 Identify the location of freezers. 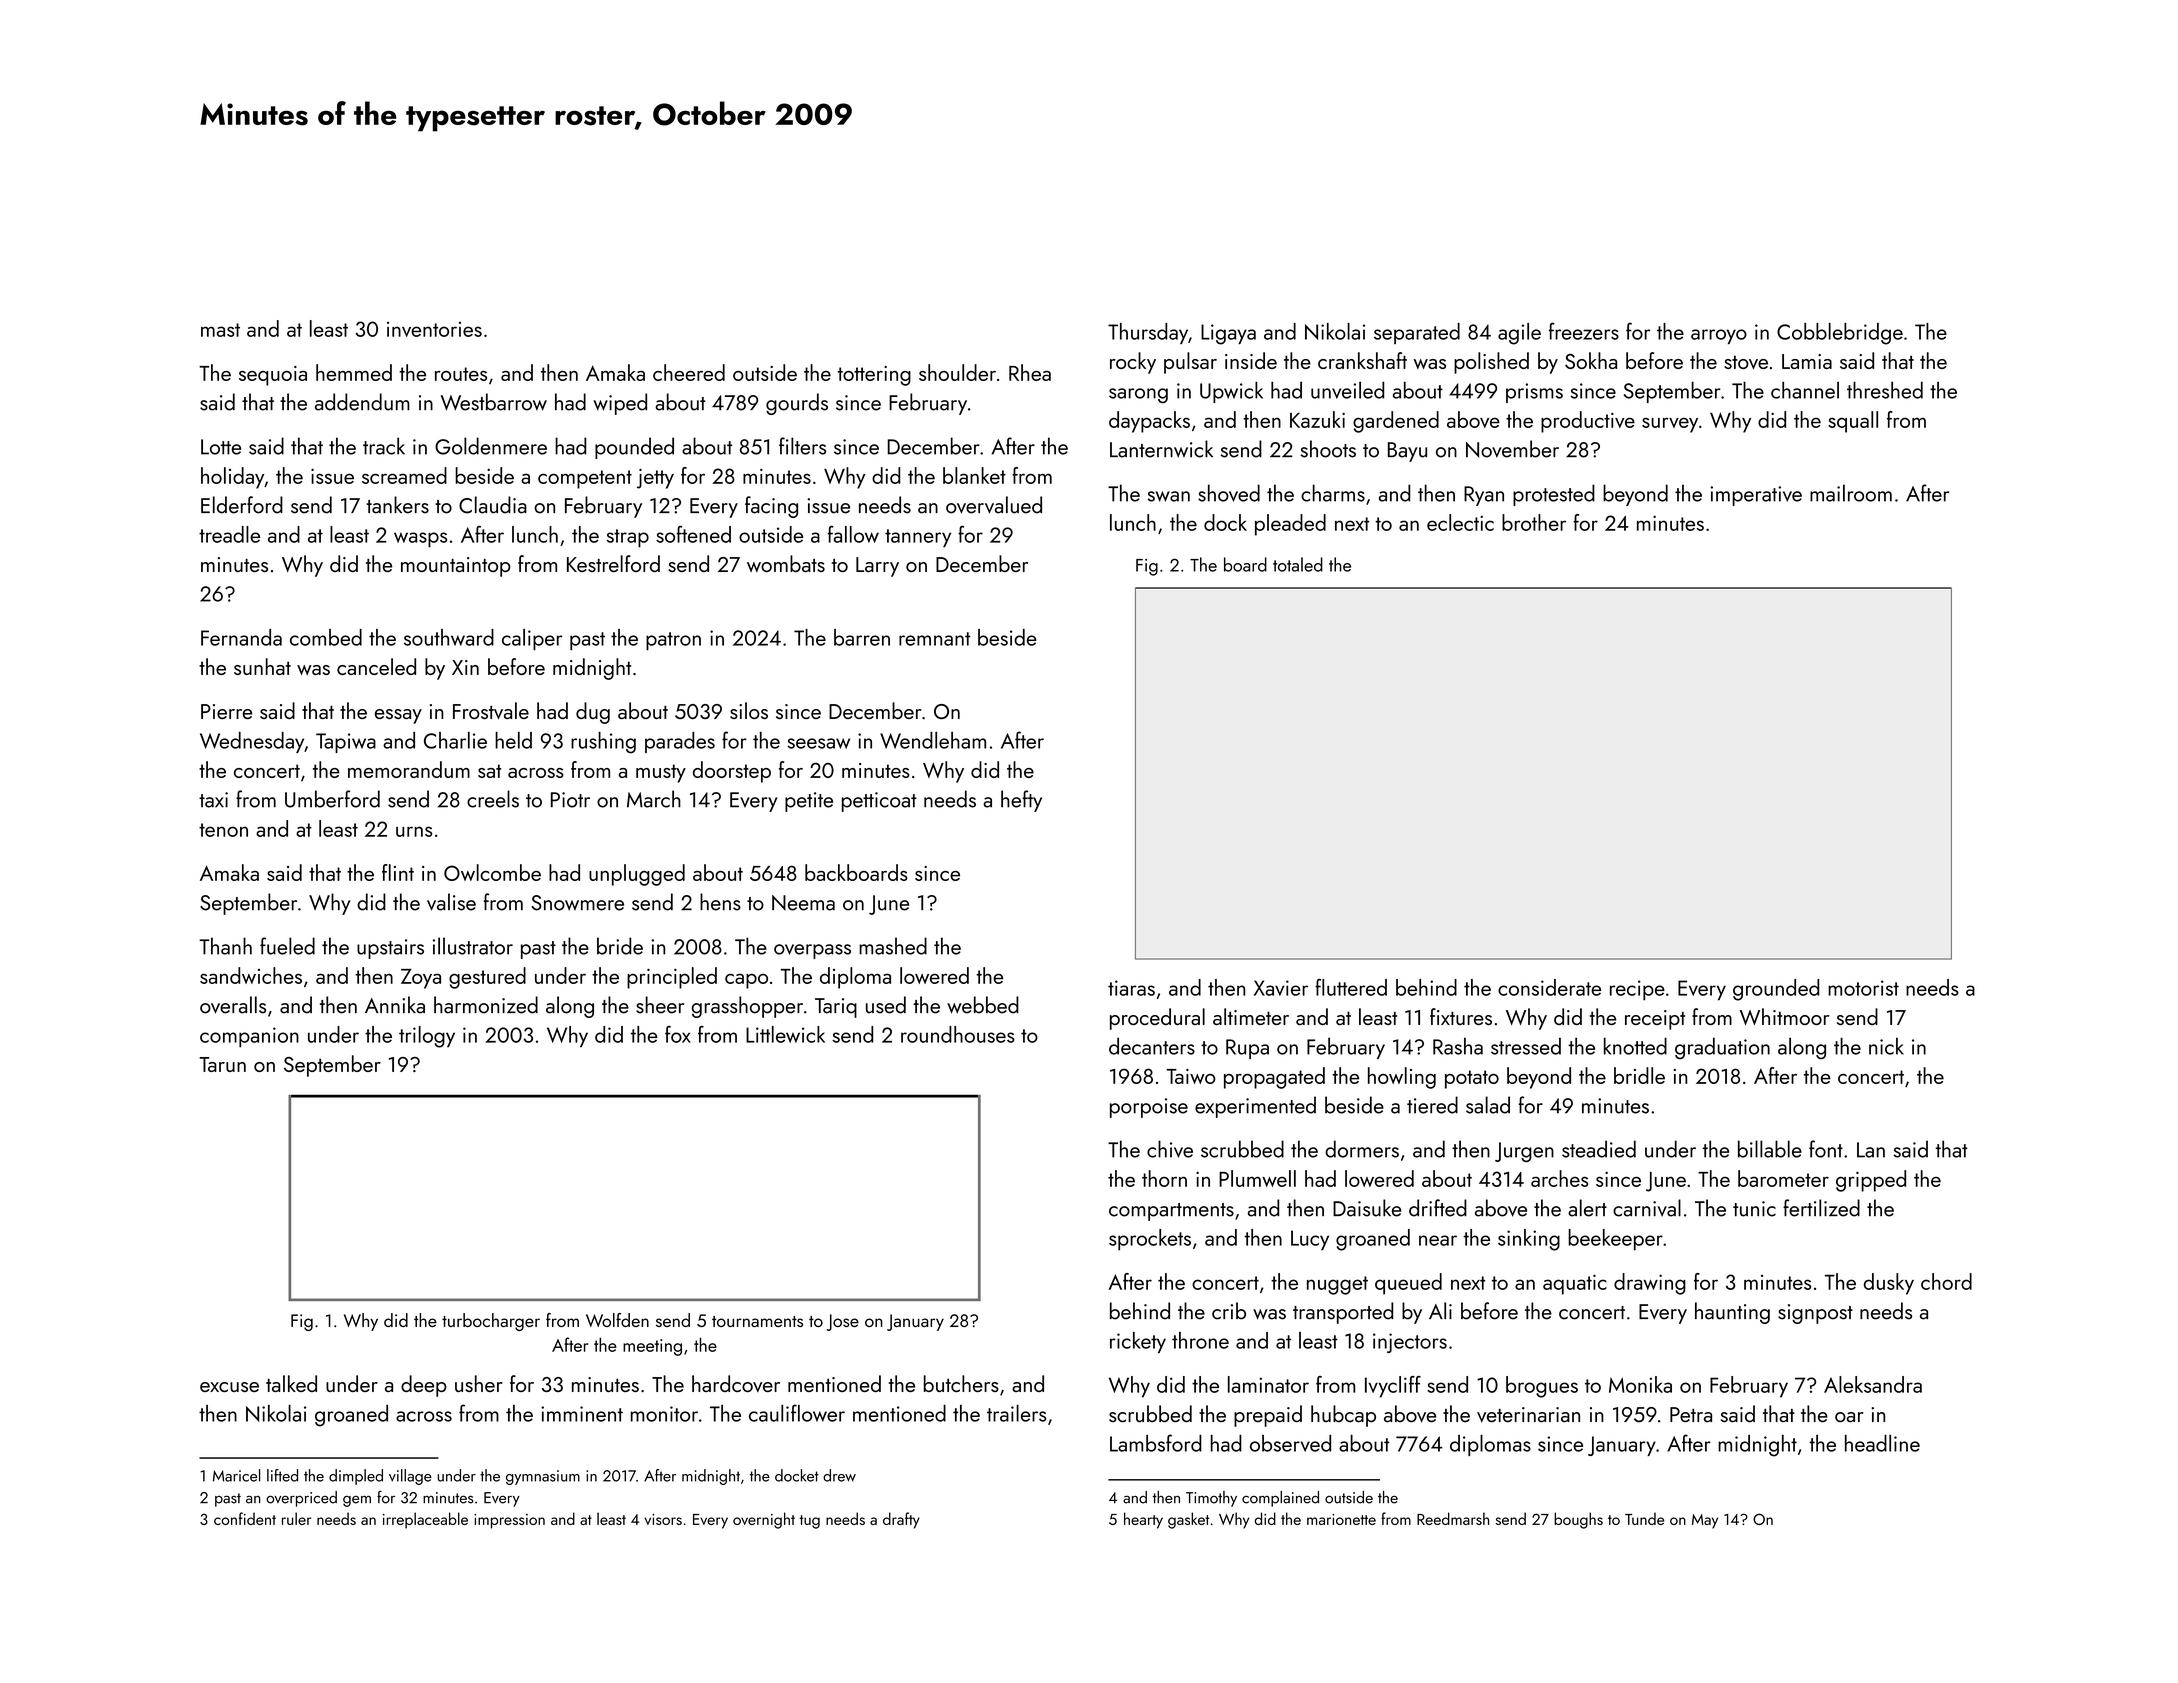
(1584, 331).
